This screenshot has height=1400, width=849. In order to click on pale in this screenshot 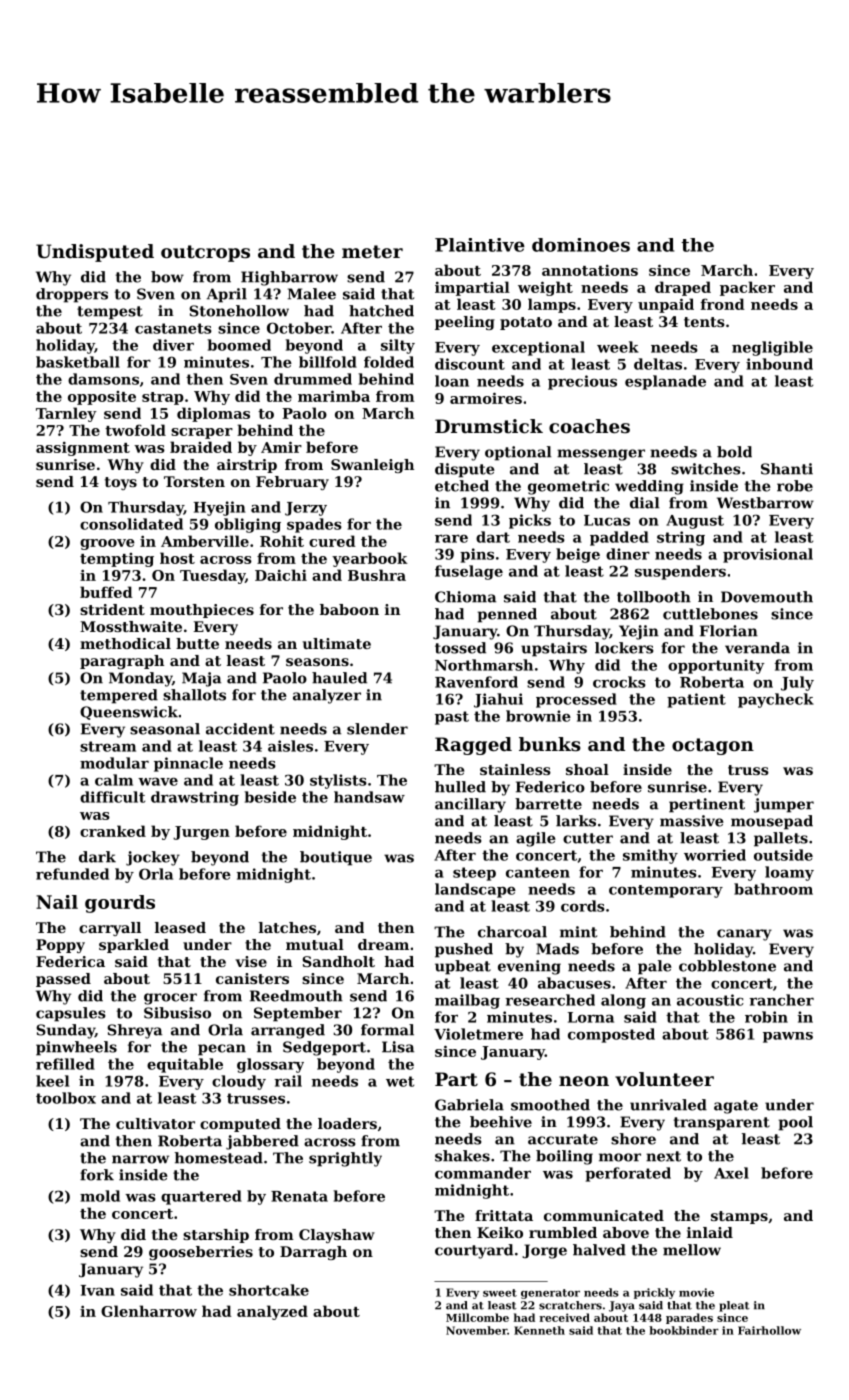, I will do `click(655, 967)`.
